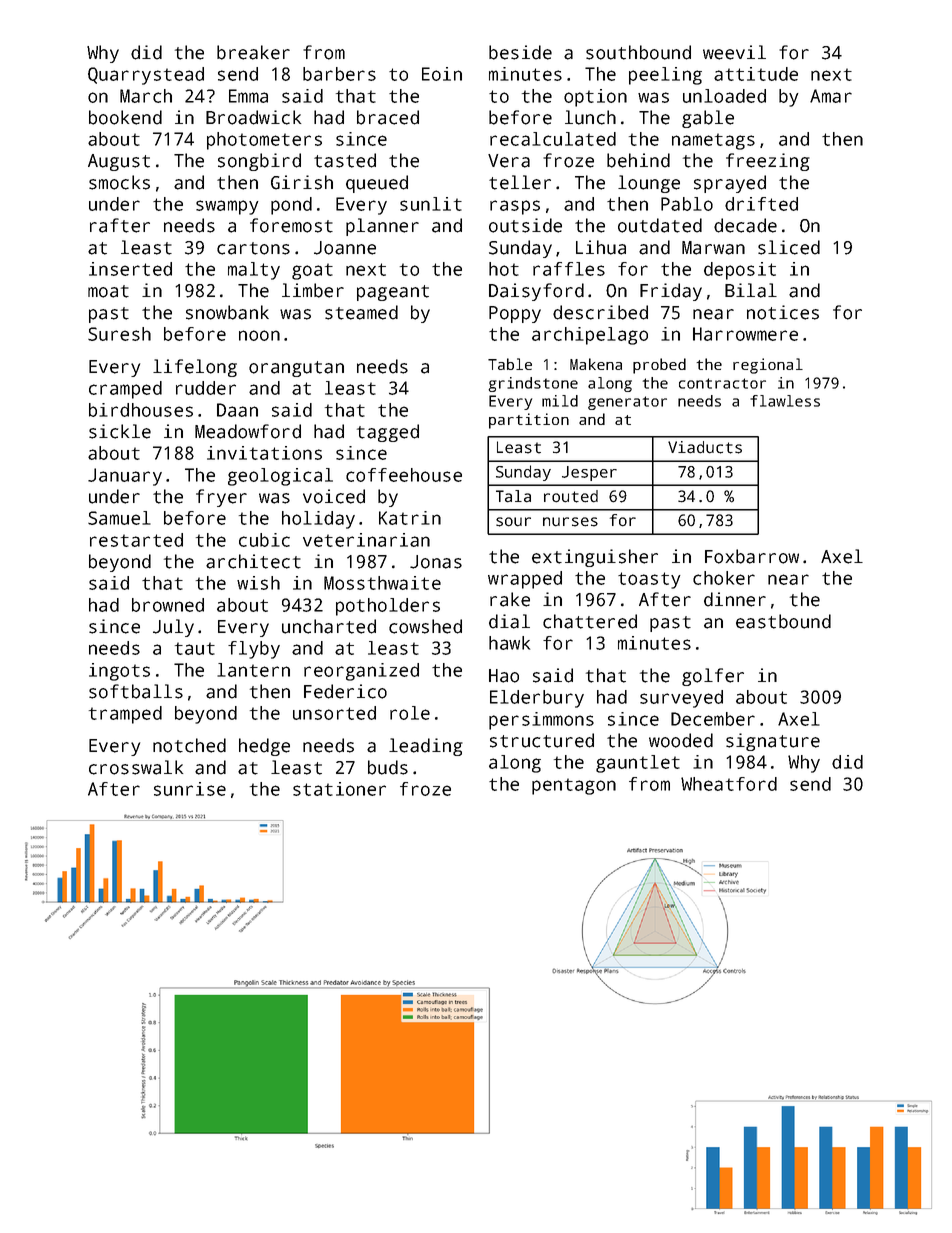  Describe the element at coordinates (536, 292) in the document. I see `Daisyford` at that location.
